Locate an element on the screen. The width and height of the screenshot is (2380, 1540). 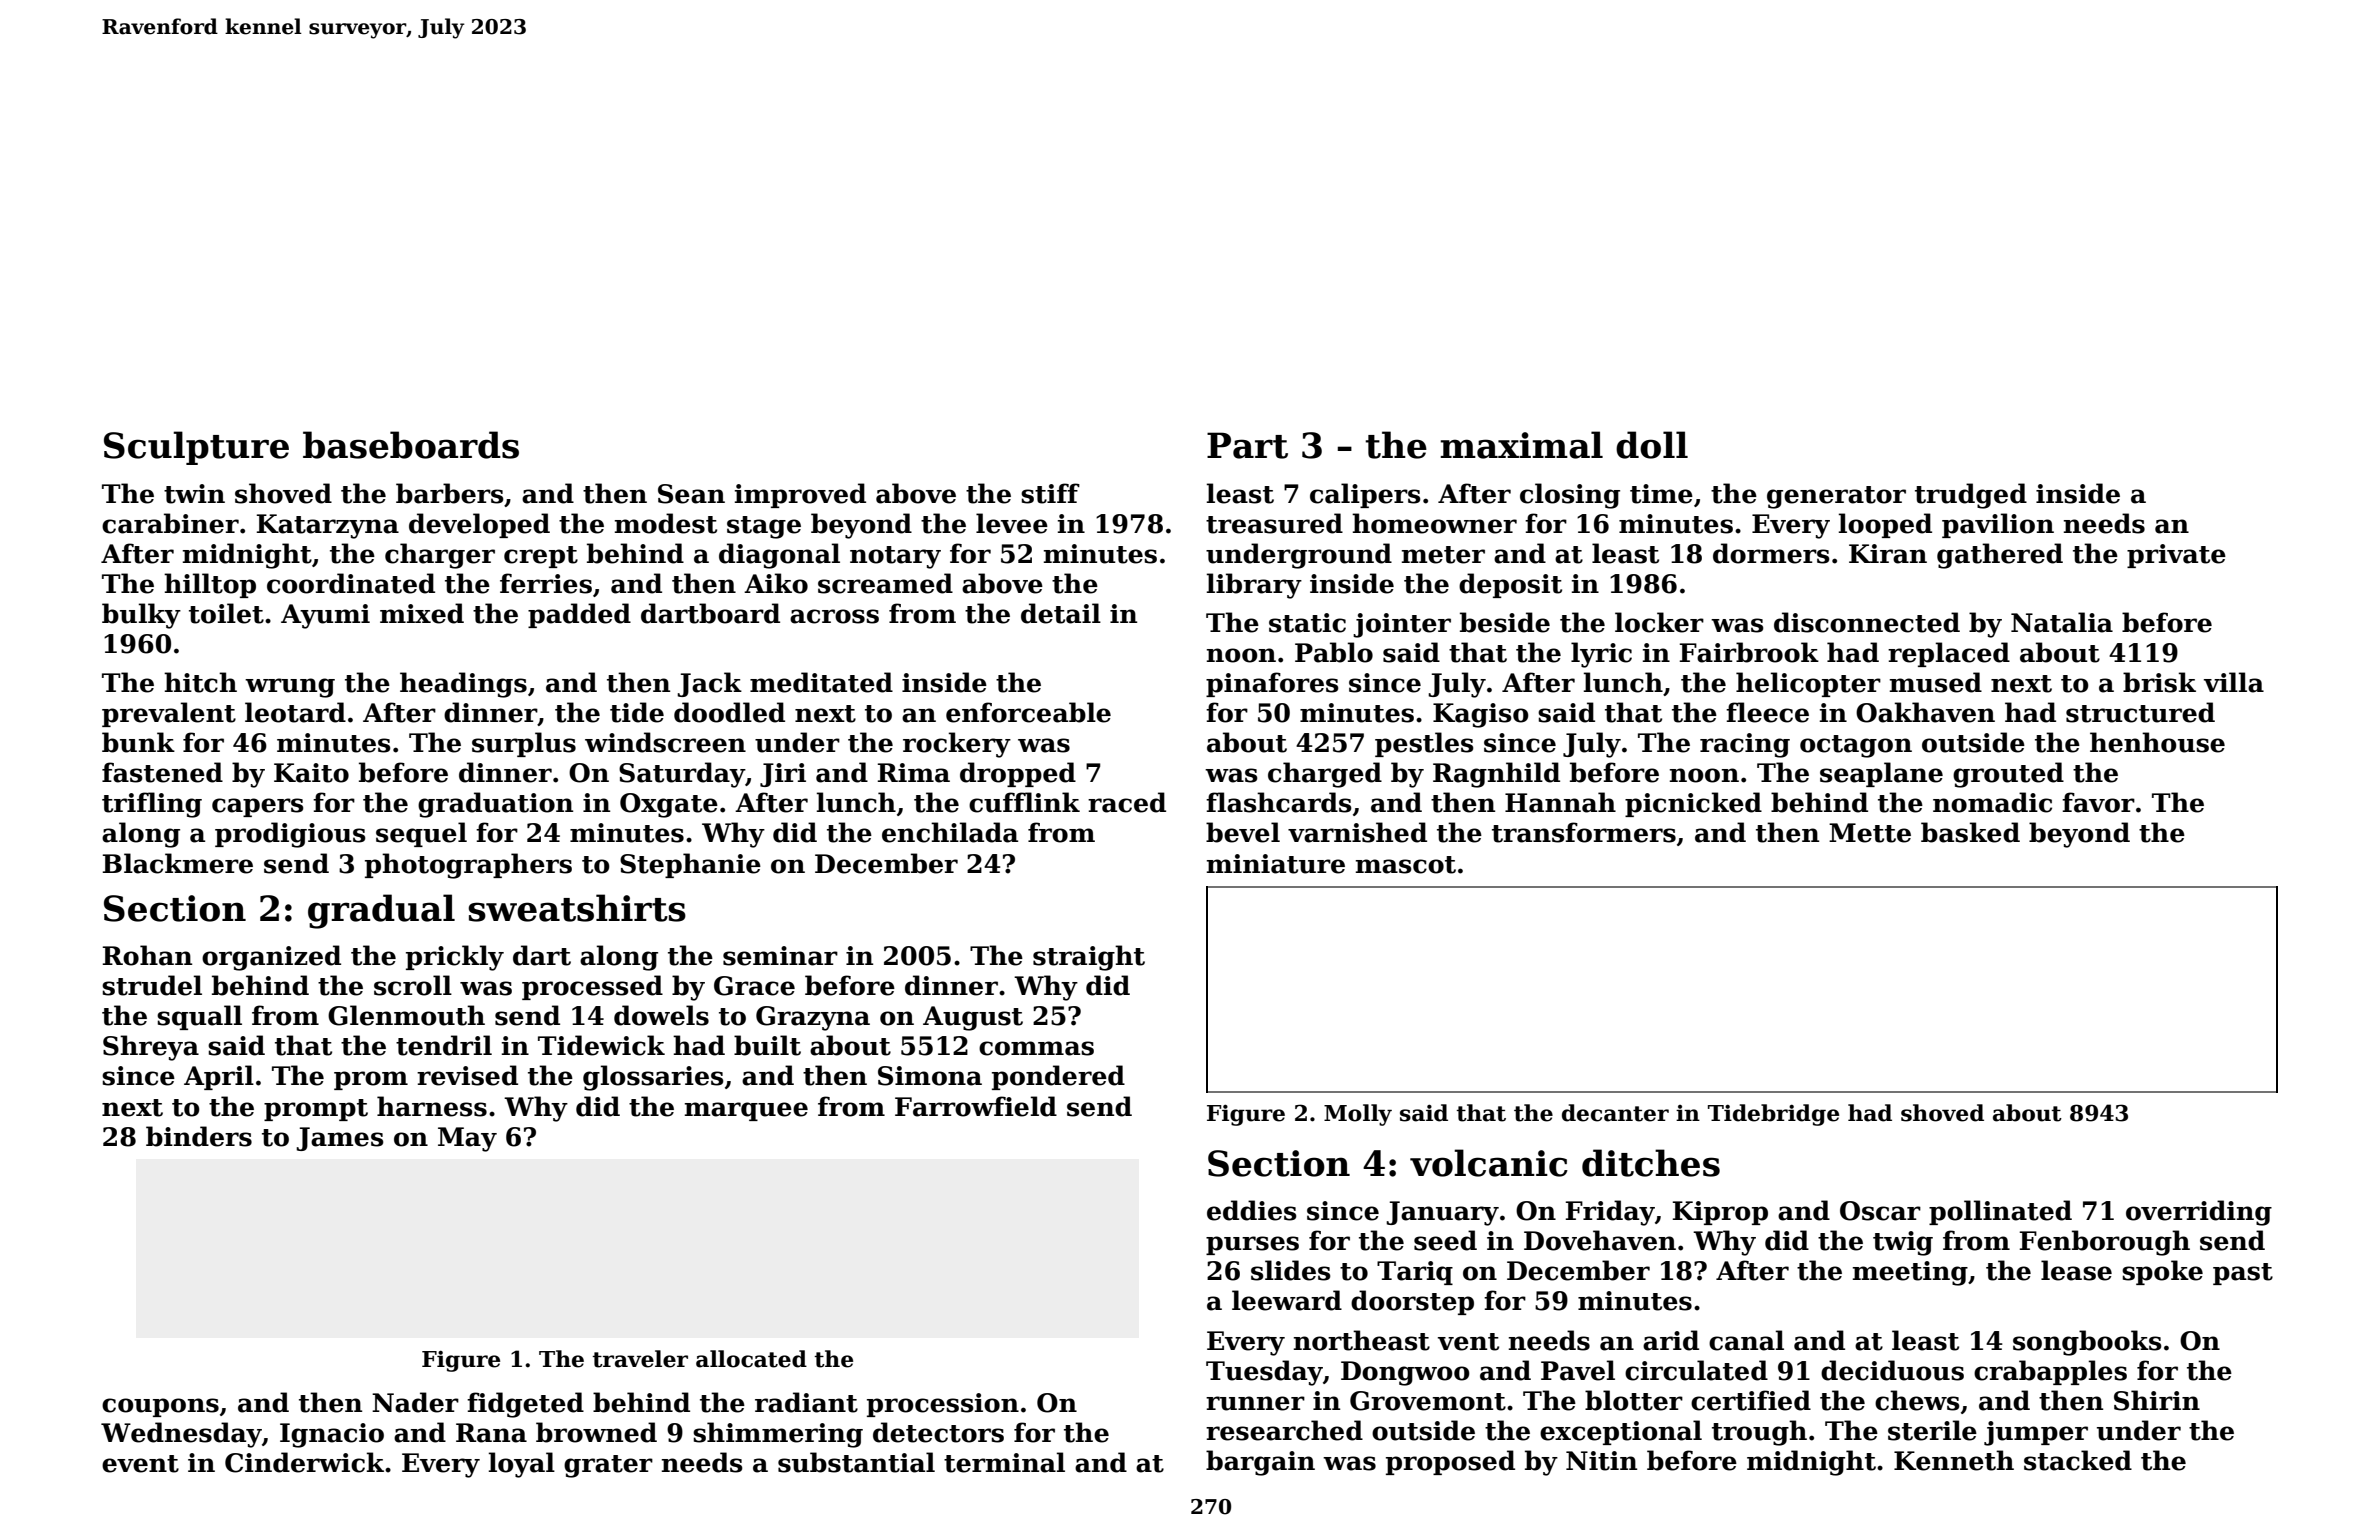
seaplane is located at coordinates (1881, 774).
